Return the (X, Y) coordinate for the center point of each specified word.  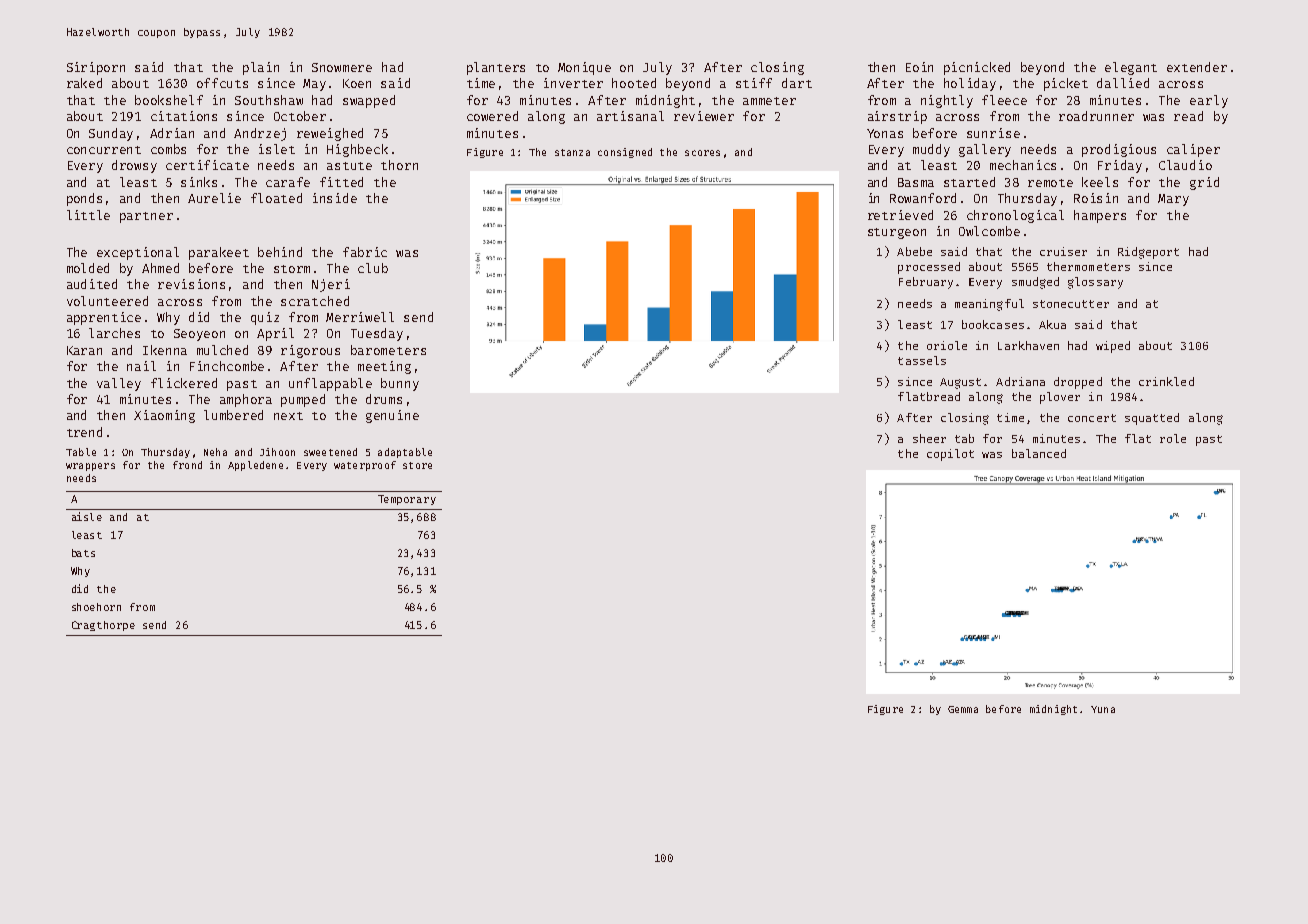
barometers (388, 350)
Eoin (919, 67)
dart (797, 83)
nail (141, 366)
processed (929, 268)
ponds (84, 199)
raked (84, 83)
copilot (950, 455)
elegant (1131, 68)
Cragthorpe (103, 626)
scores (702, 153)
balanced (1039, 453)
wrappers (90, 467)
